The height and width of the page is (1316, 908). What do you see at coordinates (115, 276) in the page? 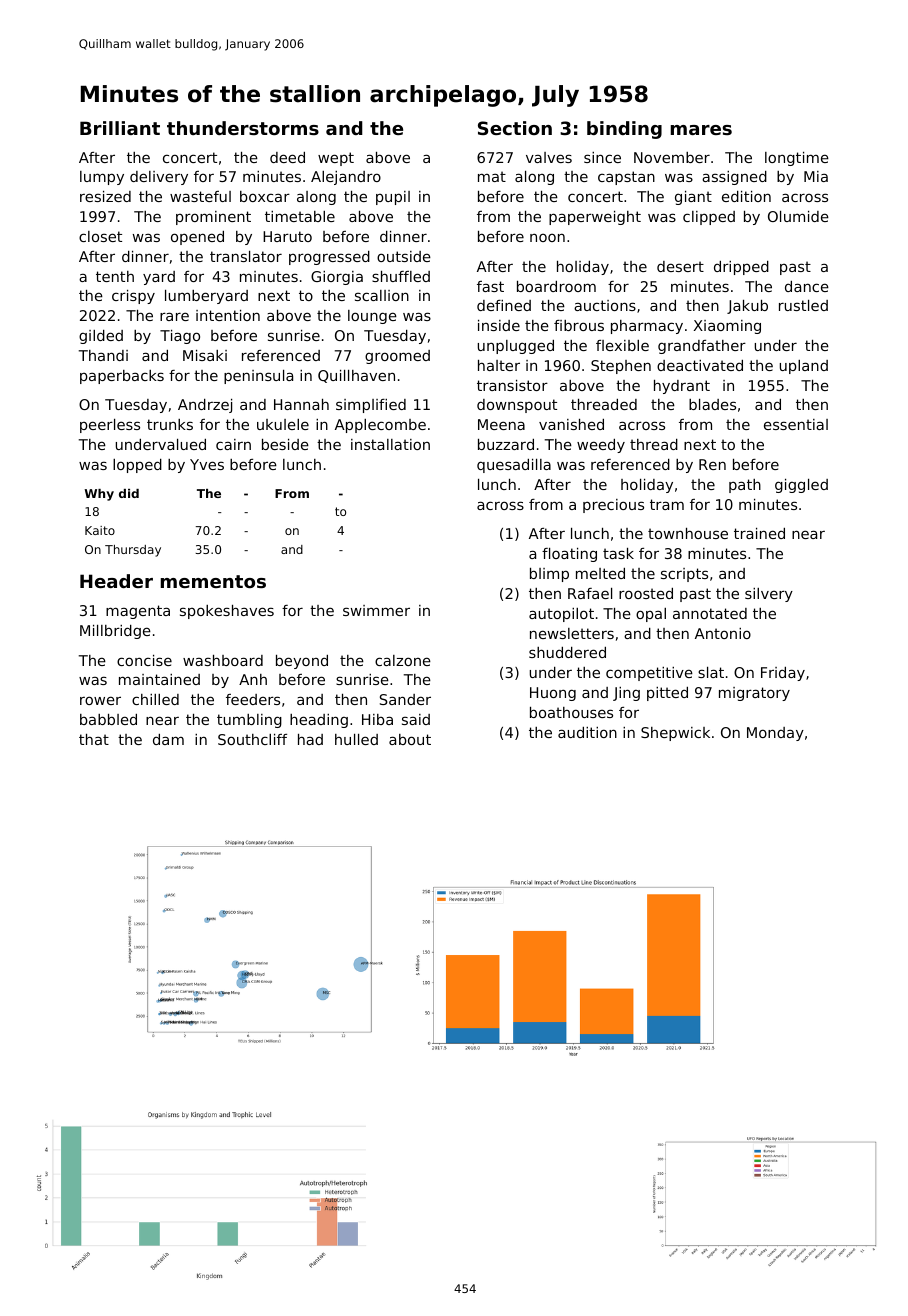
I see `tenth` at bounding box center [115, 276].
